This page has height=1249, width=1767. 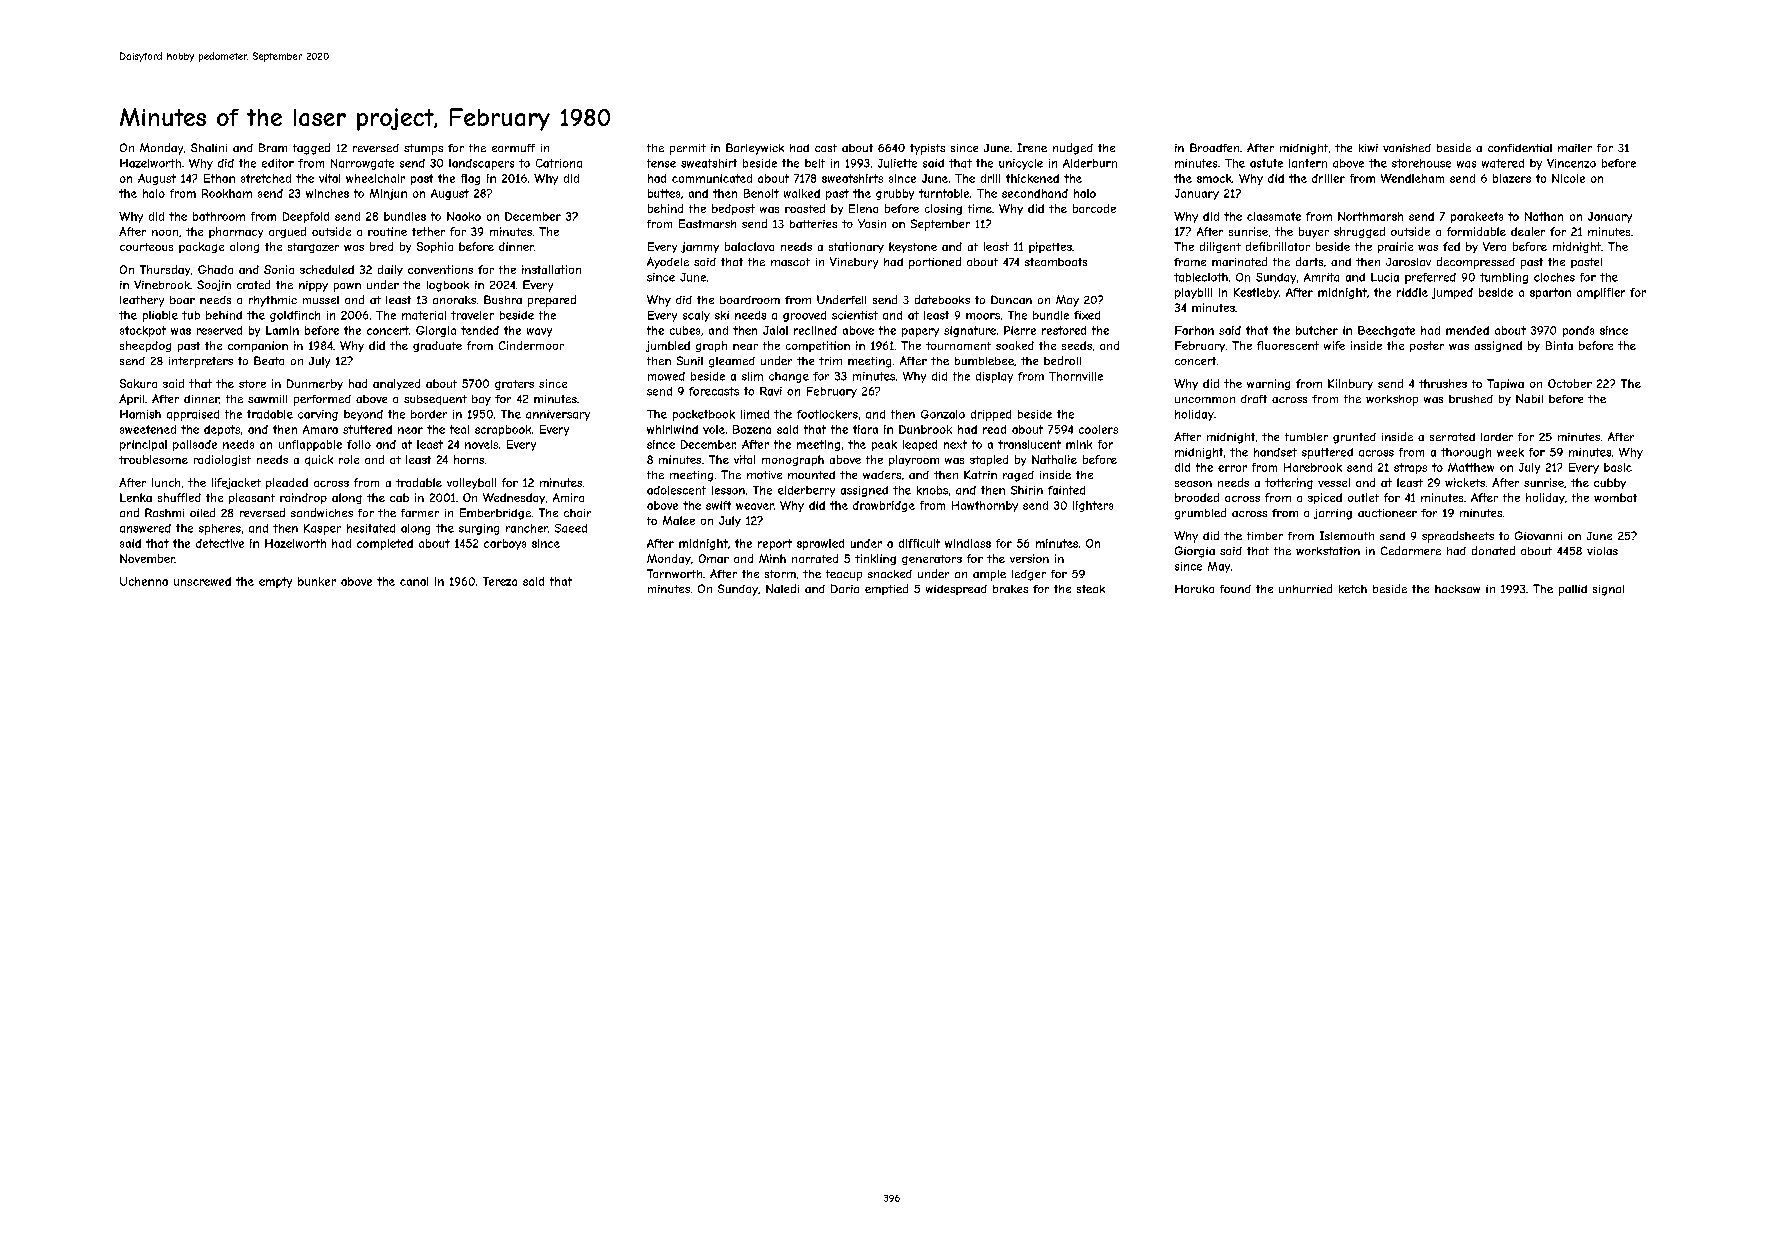 What do you see at coordinates (1494, 246) in the page?
I see `Vera` at bounding box center [1494, 246].
